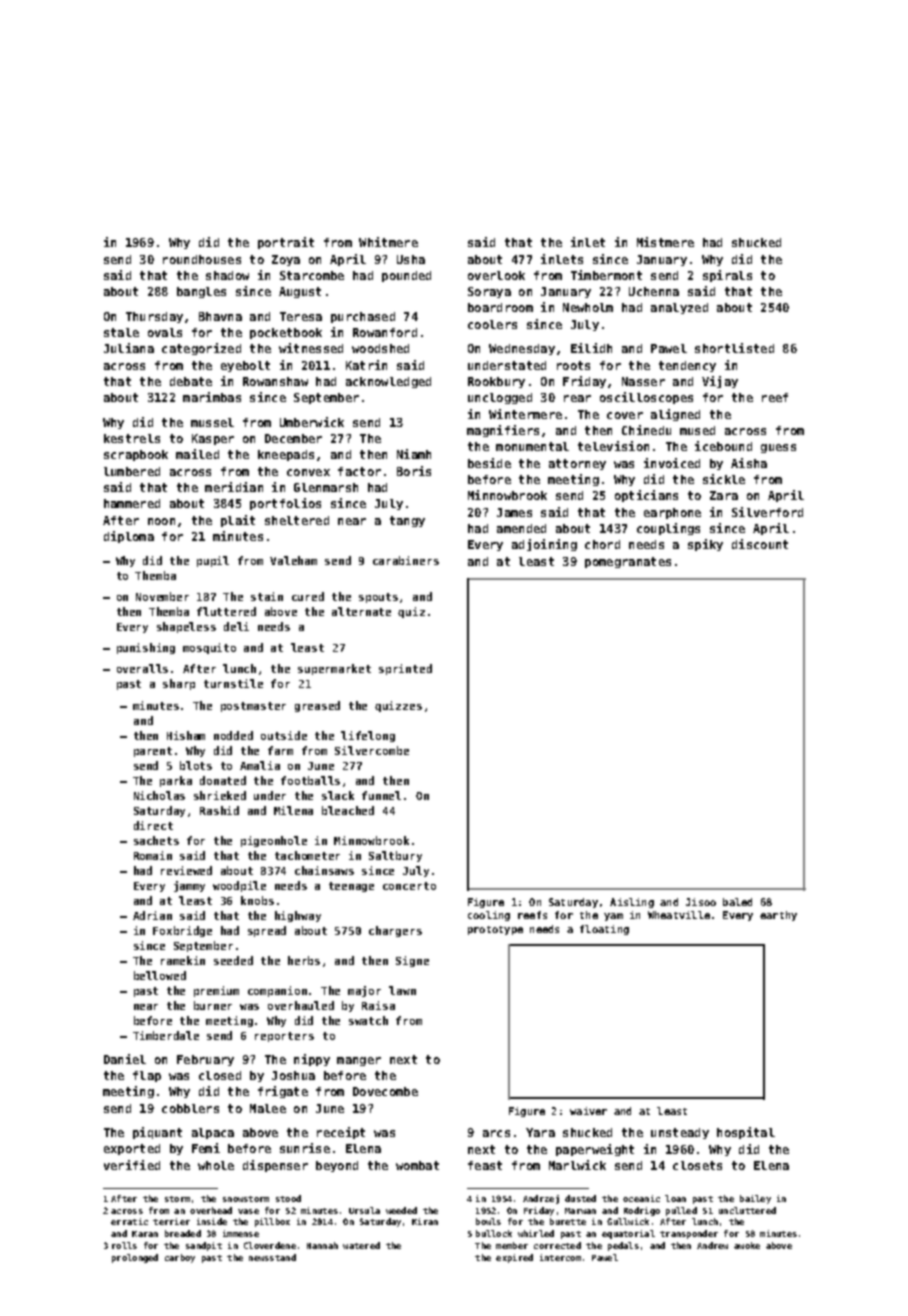 The width and height of the image is (908, 1316). What do you see at coordinates (417, 1165) in the image?
I see `wombat` at bounding box center [417, 1165].
